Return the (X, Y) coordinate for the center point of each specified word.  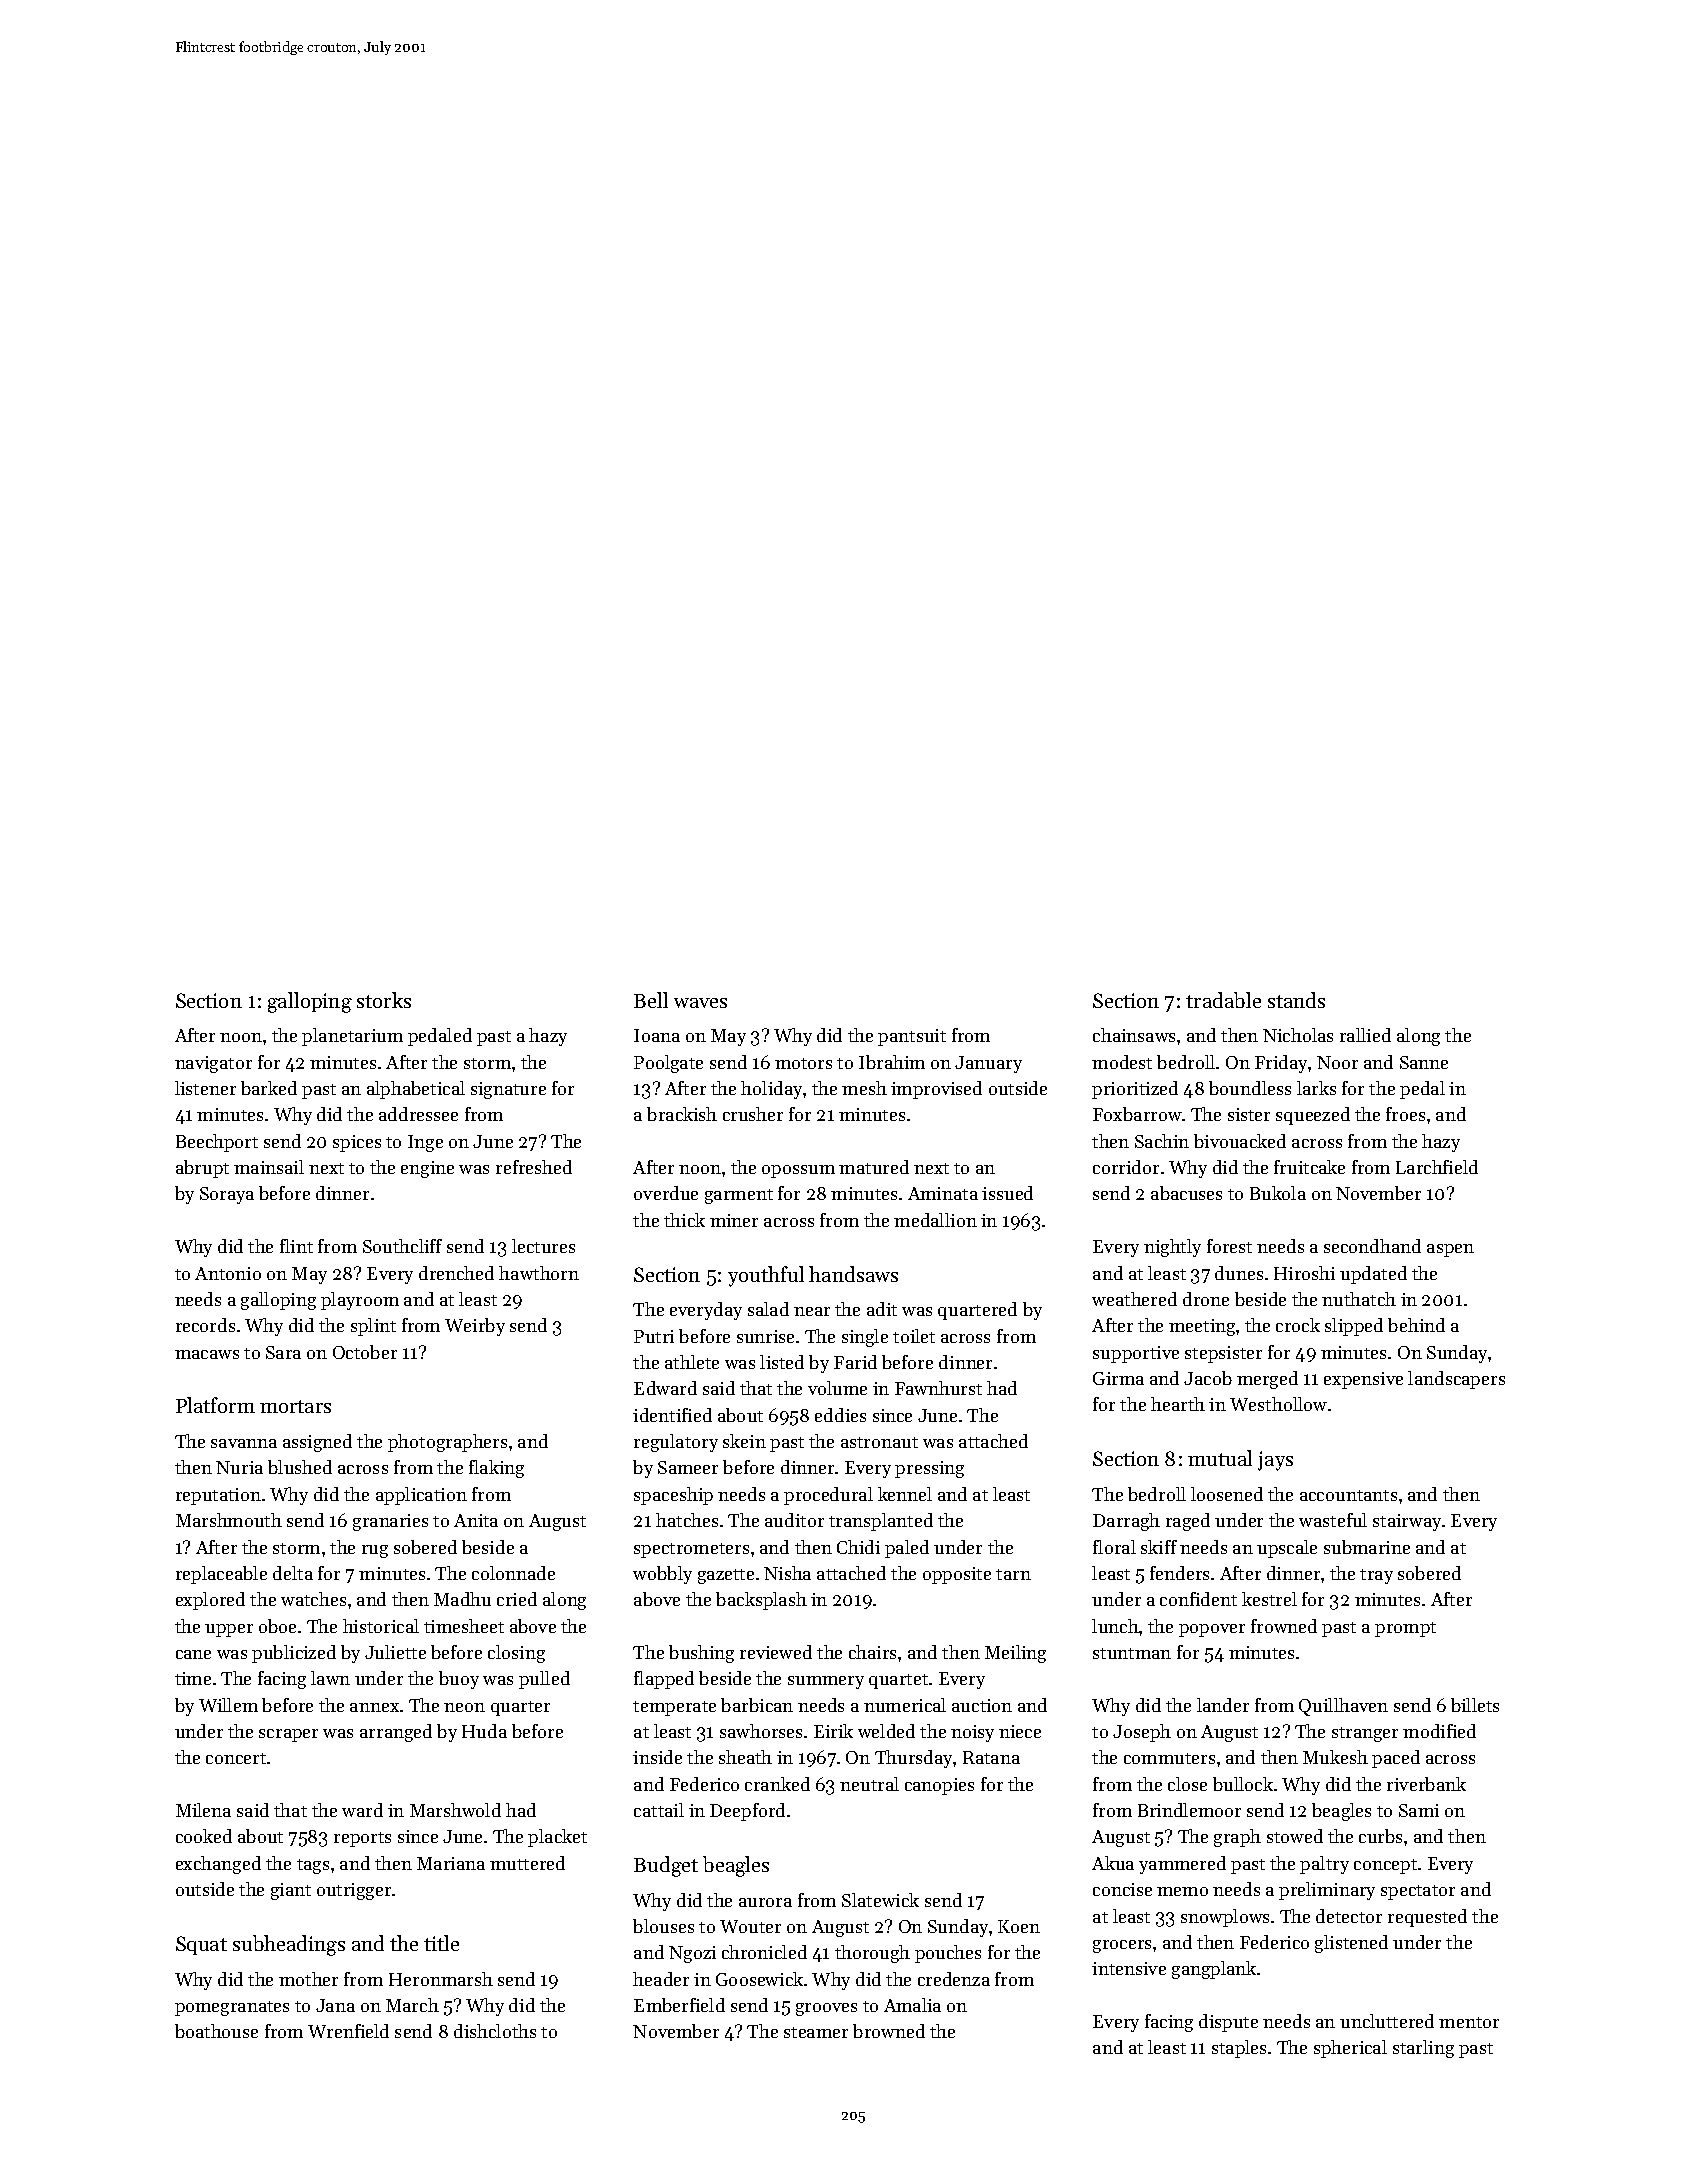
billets (1475, 1705)
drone (1206, 1299)
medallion (935, 1220)
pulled (544, 1680)
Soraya (227, 1195)
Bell (651, 1000)
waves (700, 1003)
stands (1296, 1000)
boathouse (216, 2031)
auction (982, 1705)
